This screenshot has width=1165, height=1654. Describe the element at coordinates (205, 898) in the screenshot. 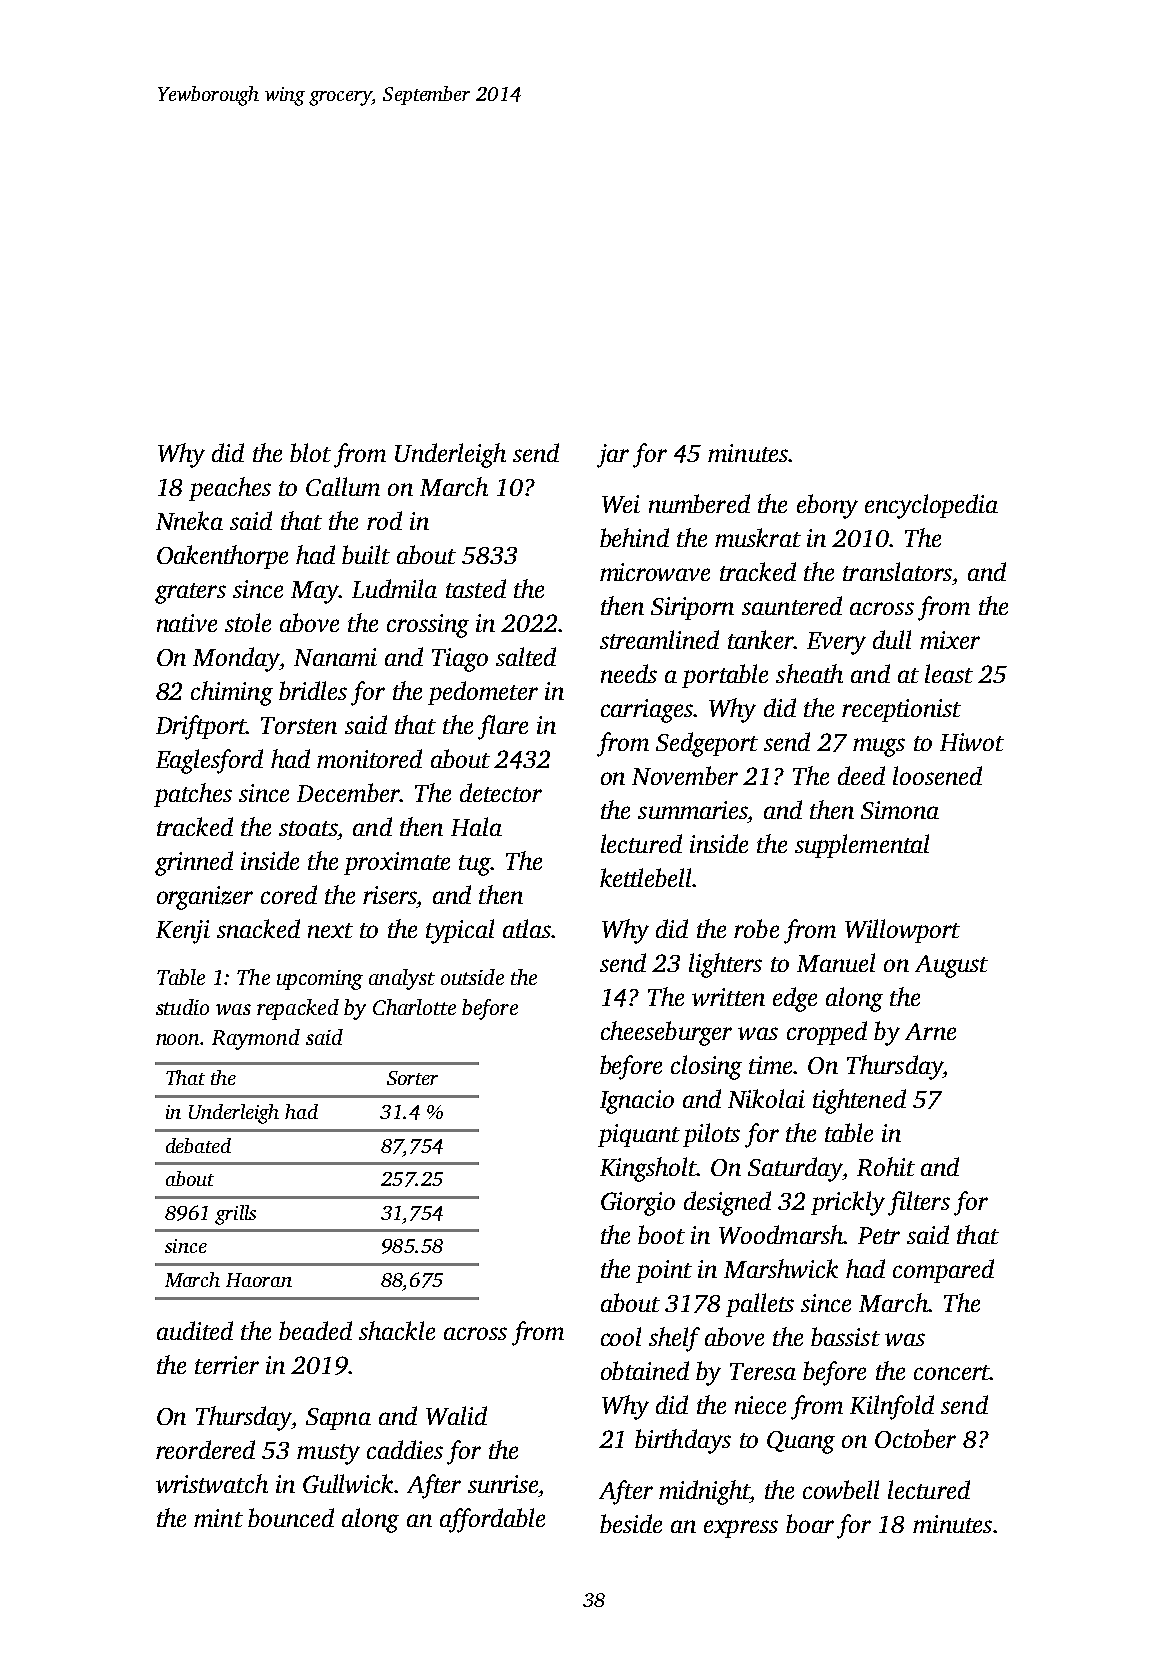

I see `organizer` at that location.
